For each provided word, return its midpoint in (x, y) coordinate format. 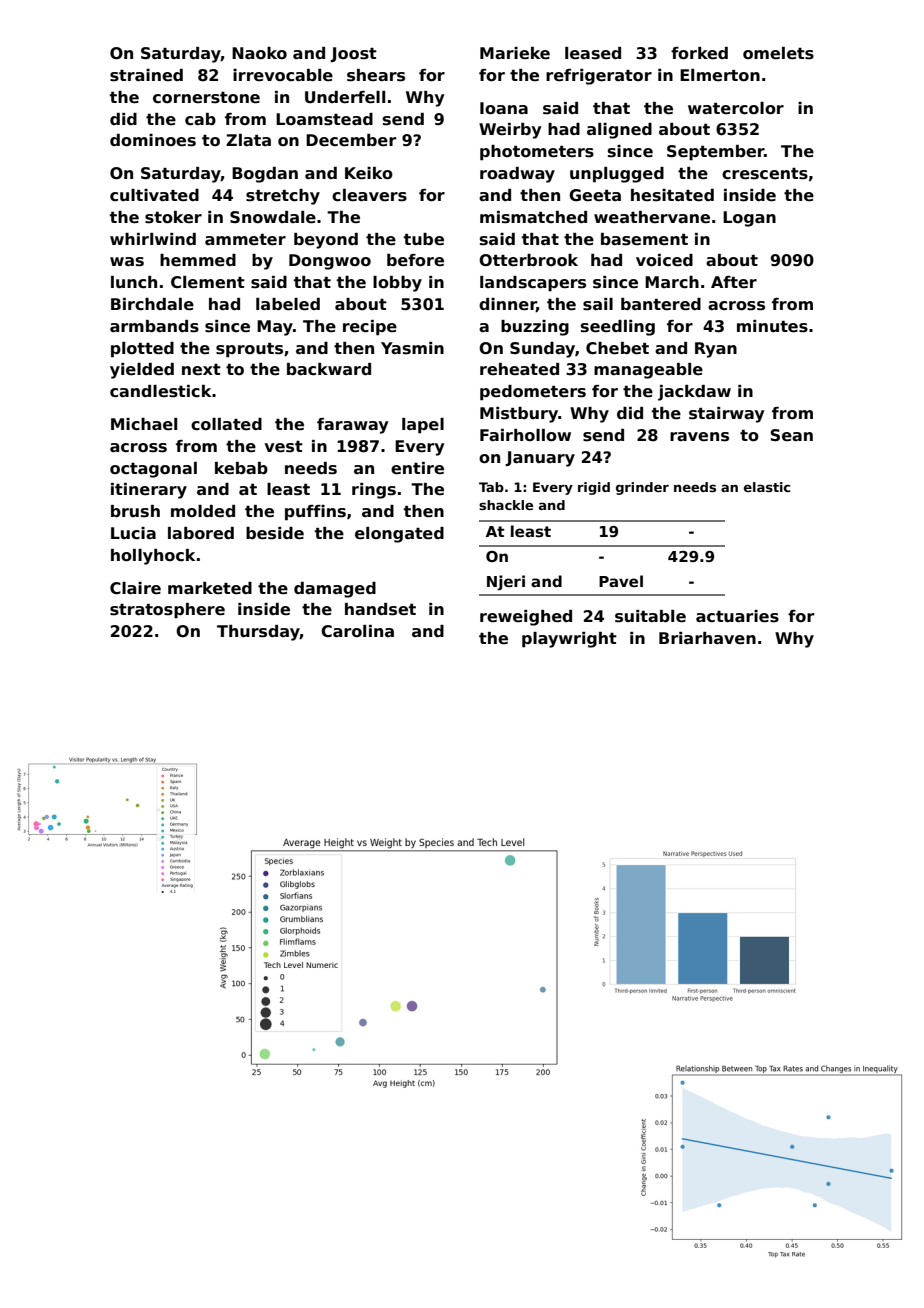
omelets (778, 53)
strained (146, 75)
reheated (519, 369)
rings (374, 491)
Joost (353, 54)
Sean (791, 435)
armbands (154, 326)
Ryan (716, 350)
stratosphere (167, 611)
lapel (423, 426)
